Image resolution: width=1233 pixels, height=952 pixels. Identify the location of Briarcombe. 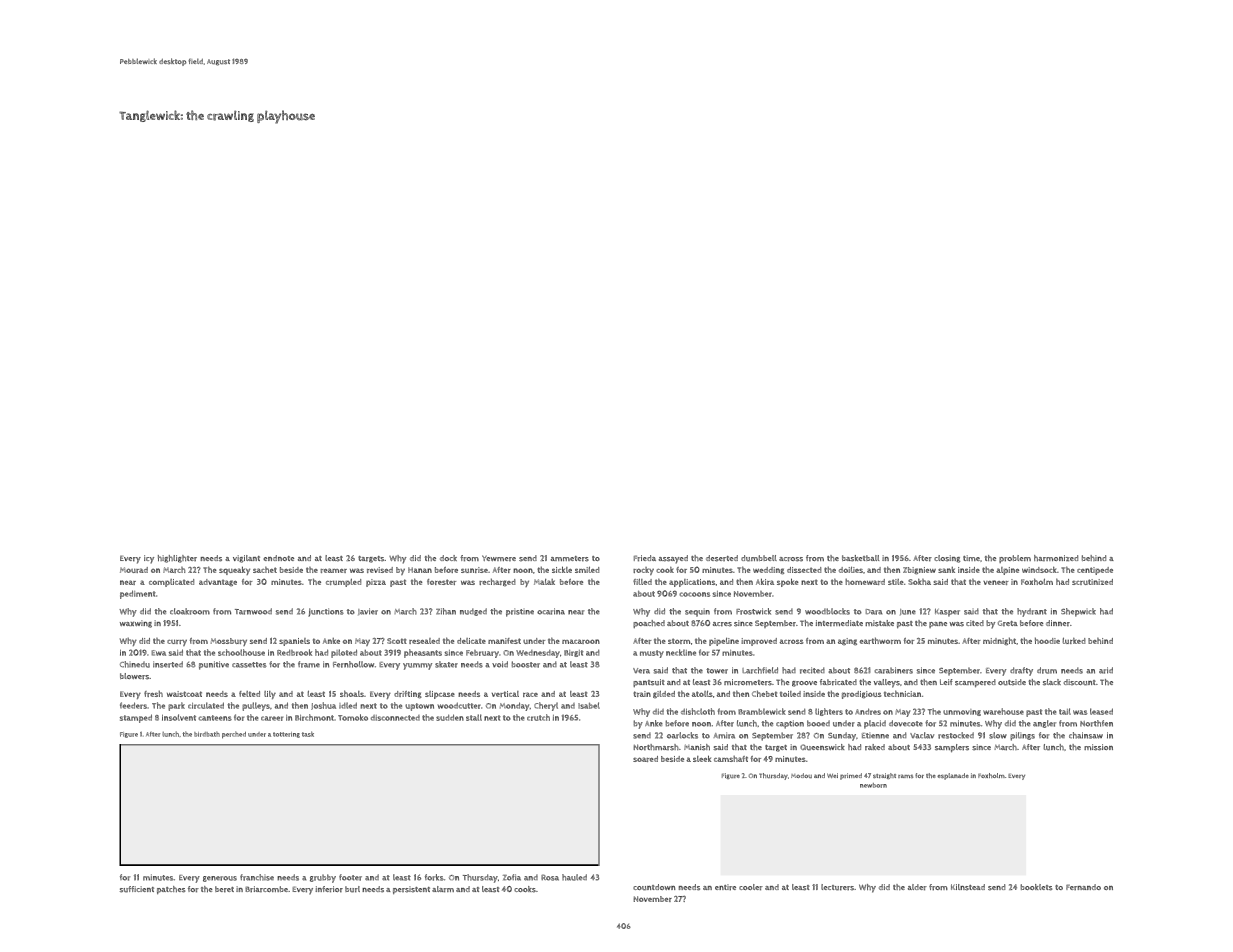
(266, 889).
